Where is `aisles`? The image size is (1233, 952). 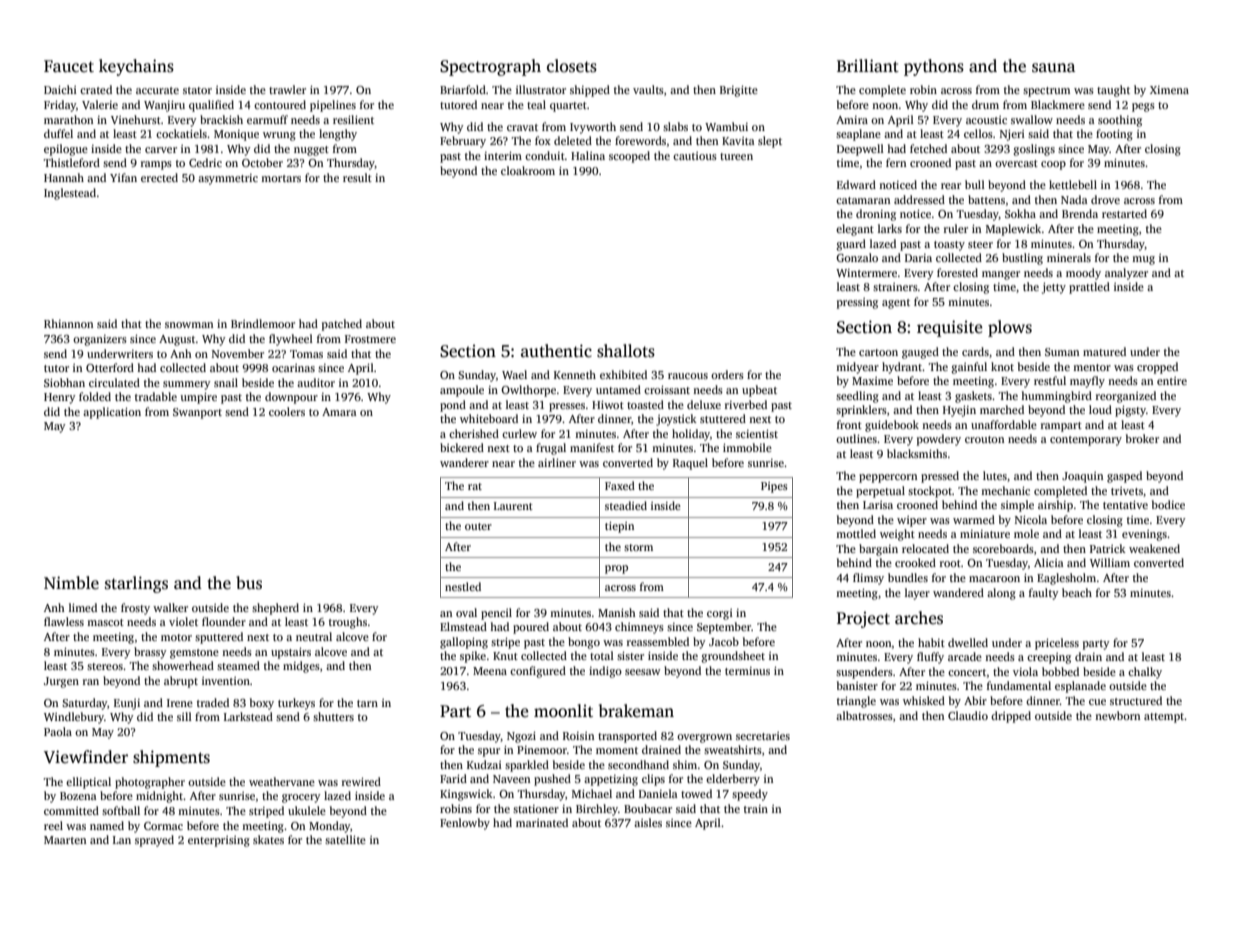
aisles is located at coordinates (648, 822).
